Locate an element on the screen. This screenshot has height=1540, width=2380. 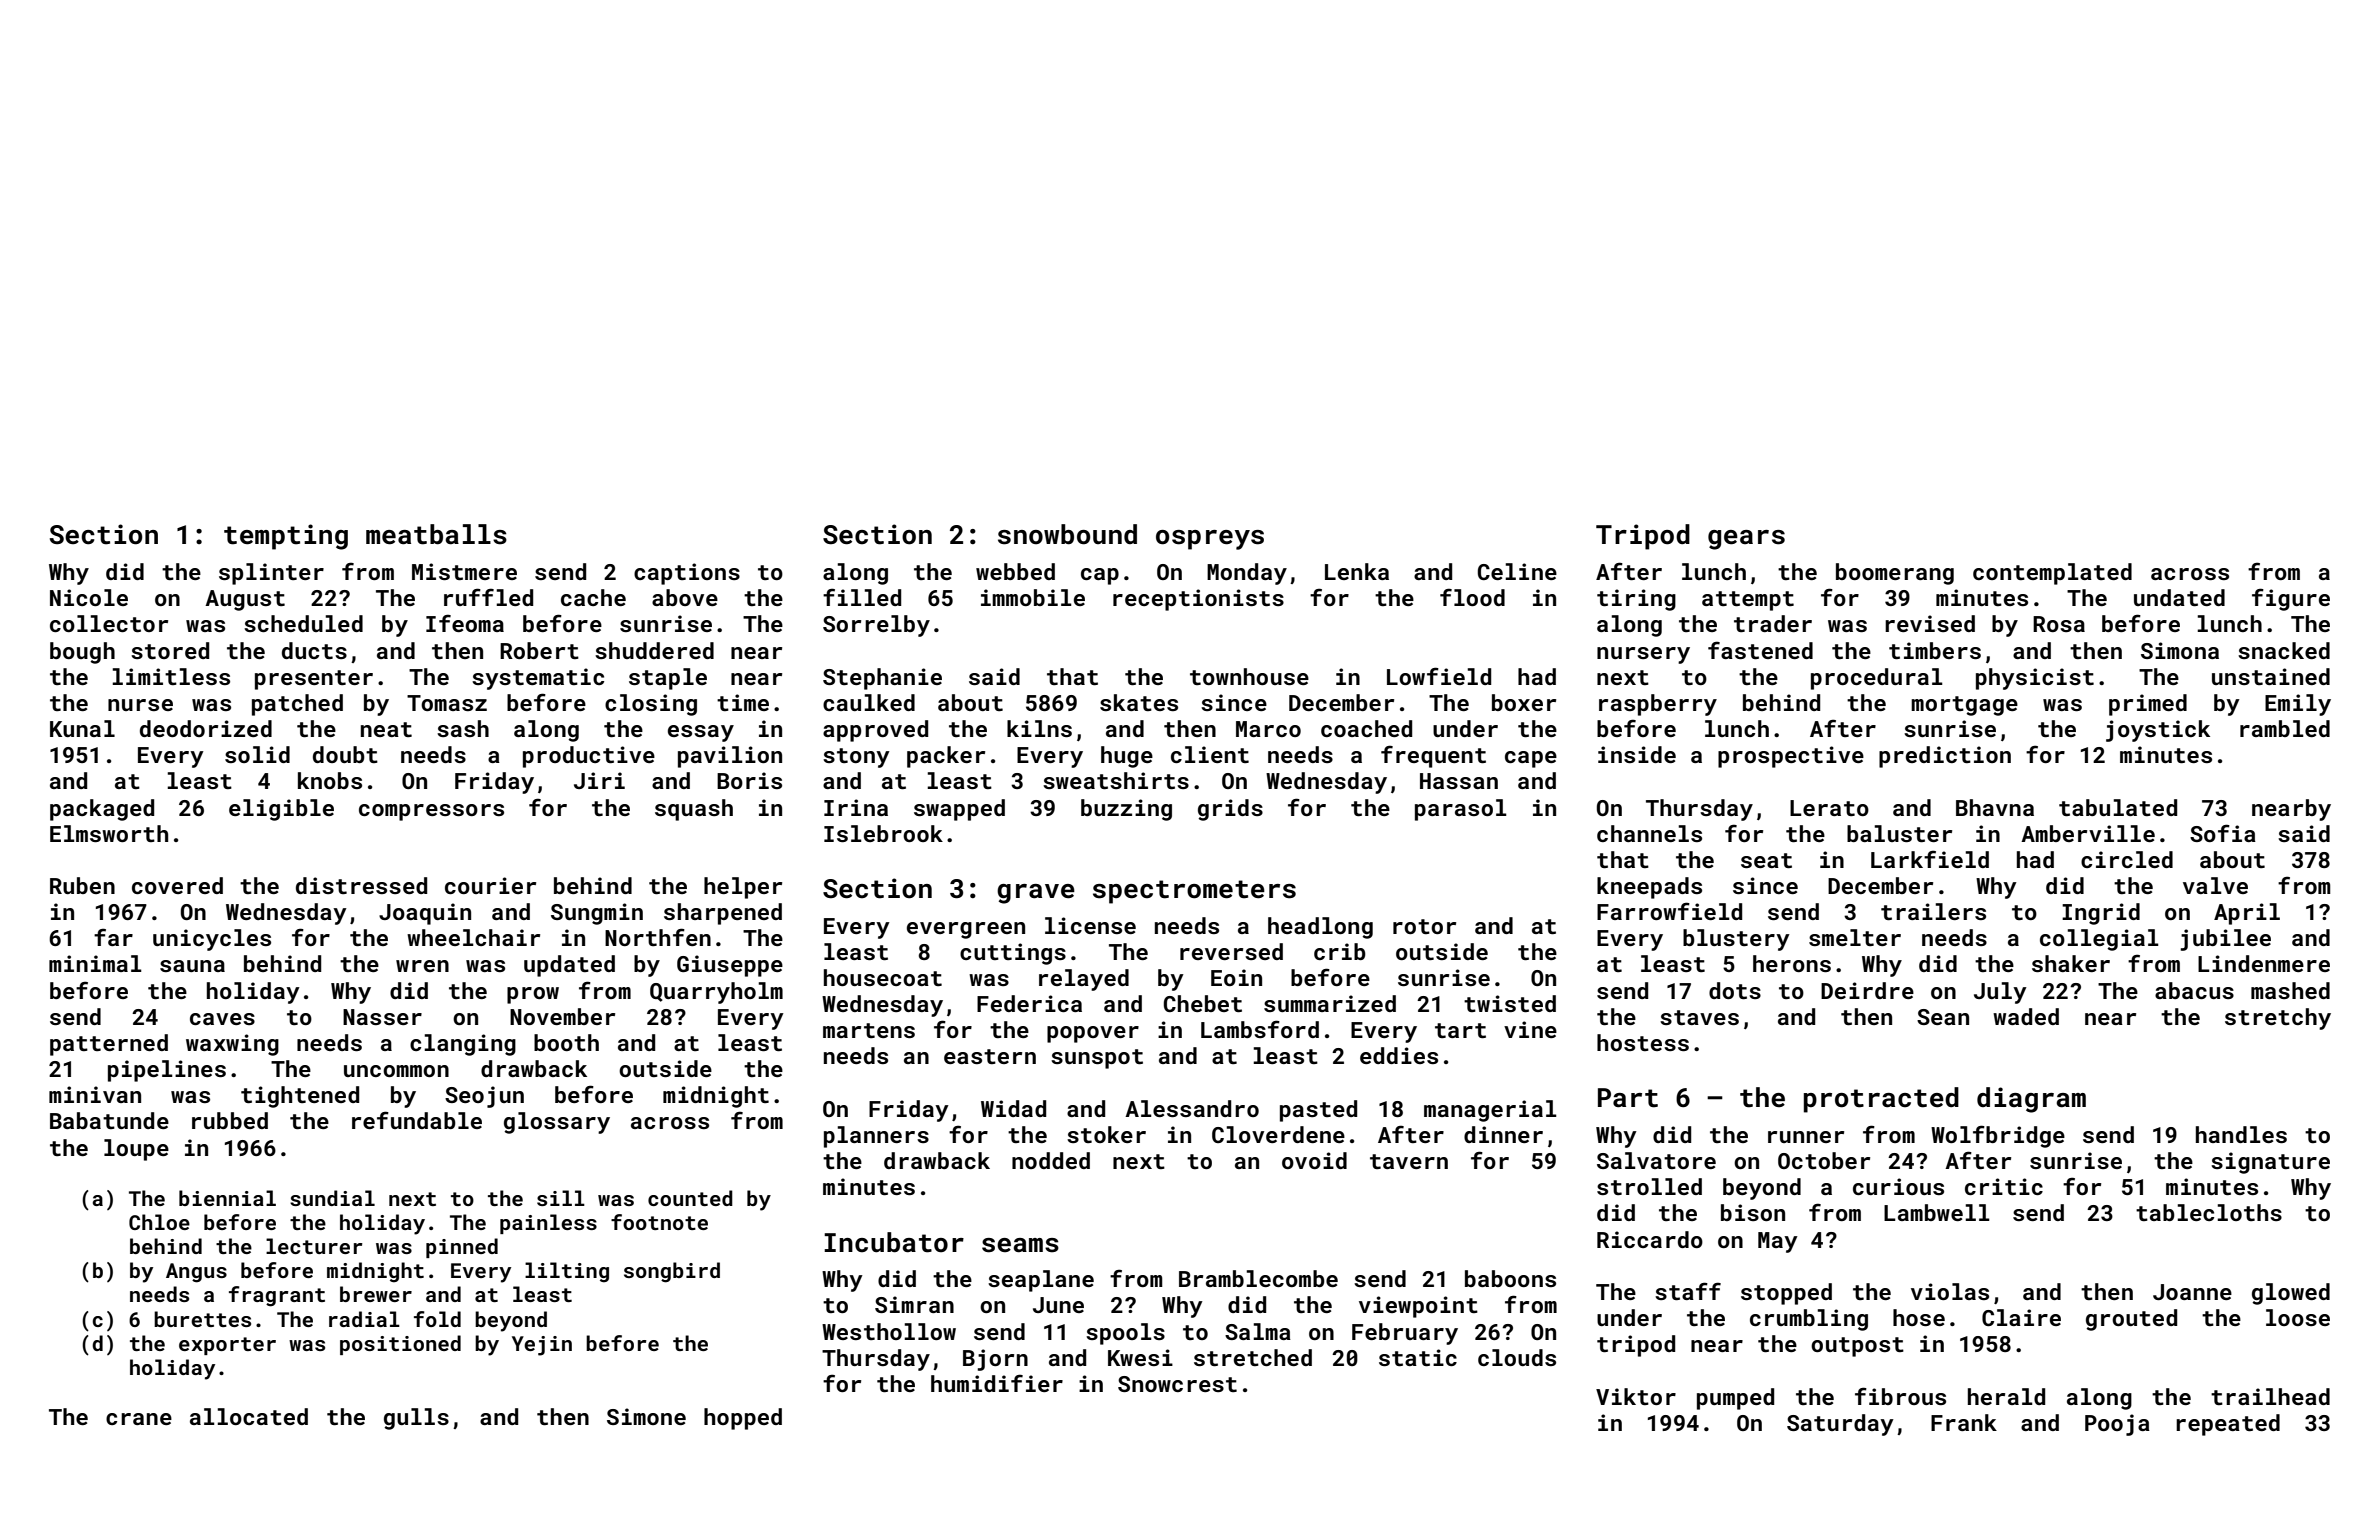
July is located at coordinates (2000, 993).
